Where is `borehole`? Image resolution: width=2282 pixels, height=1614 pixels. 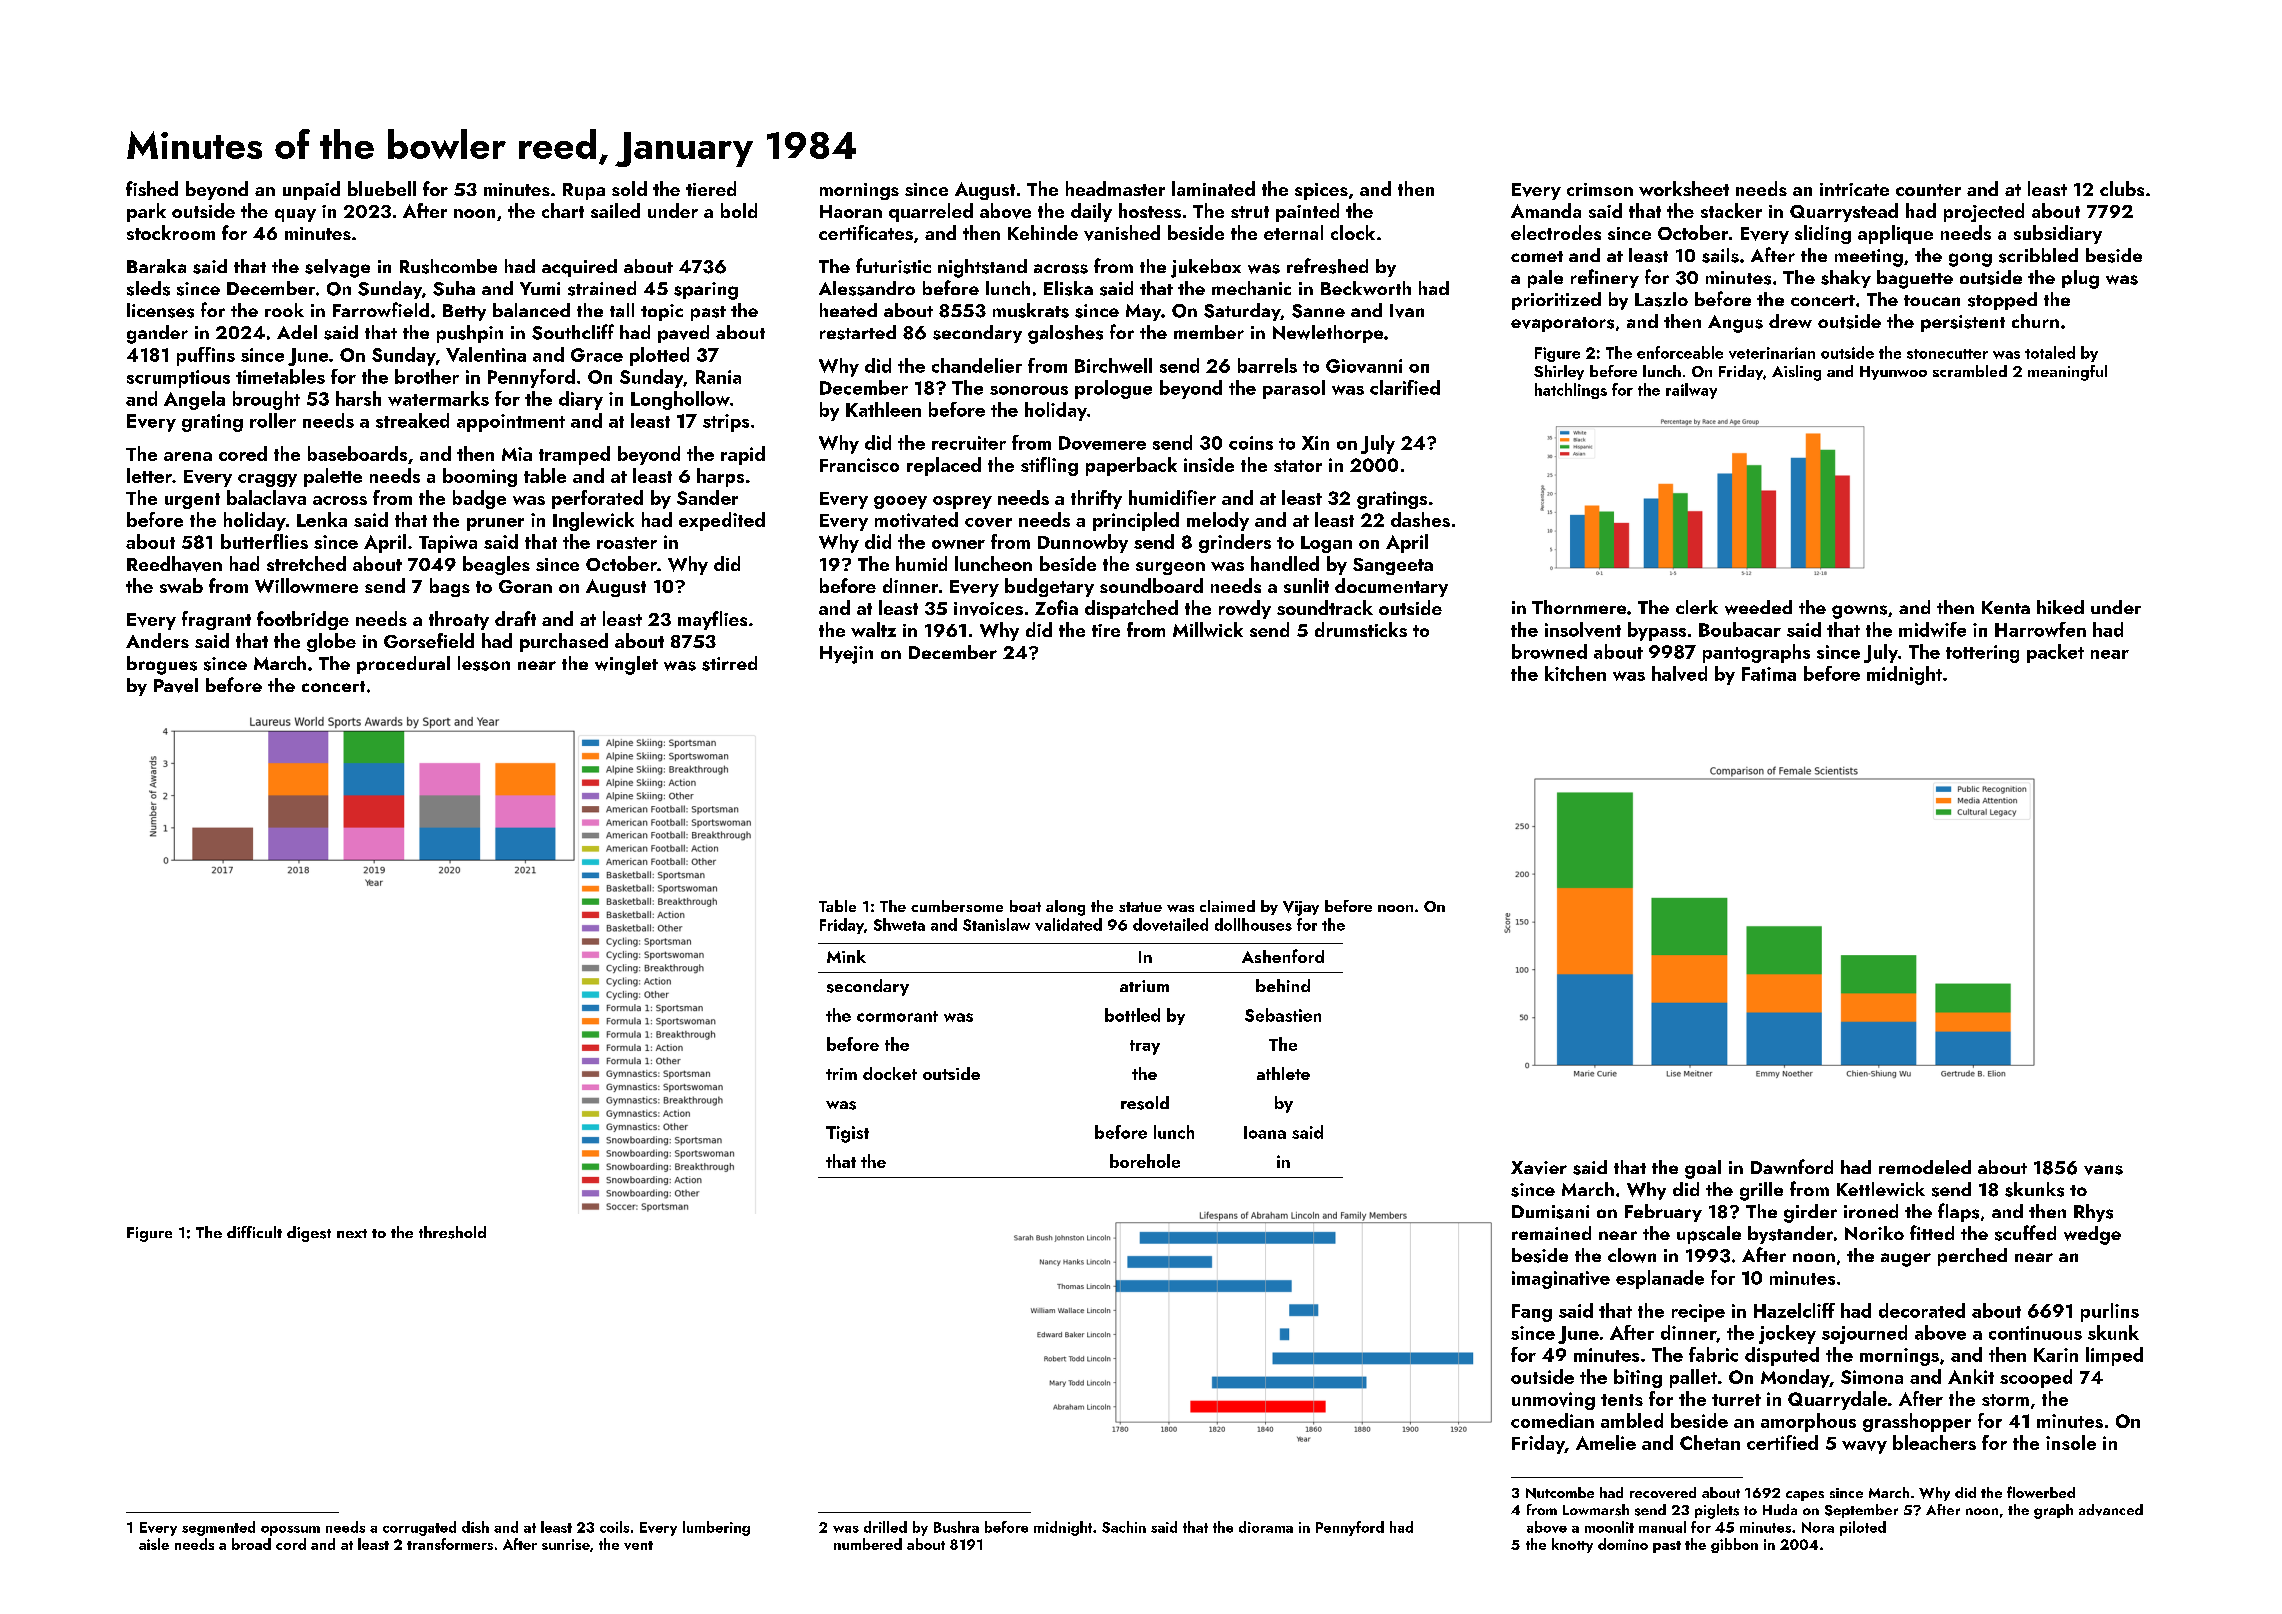 borehole is located at coordinates (1145, 1161).
